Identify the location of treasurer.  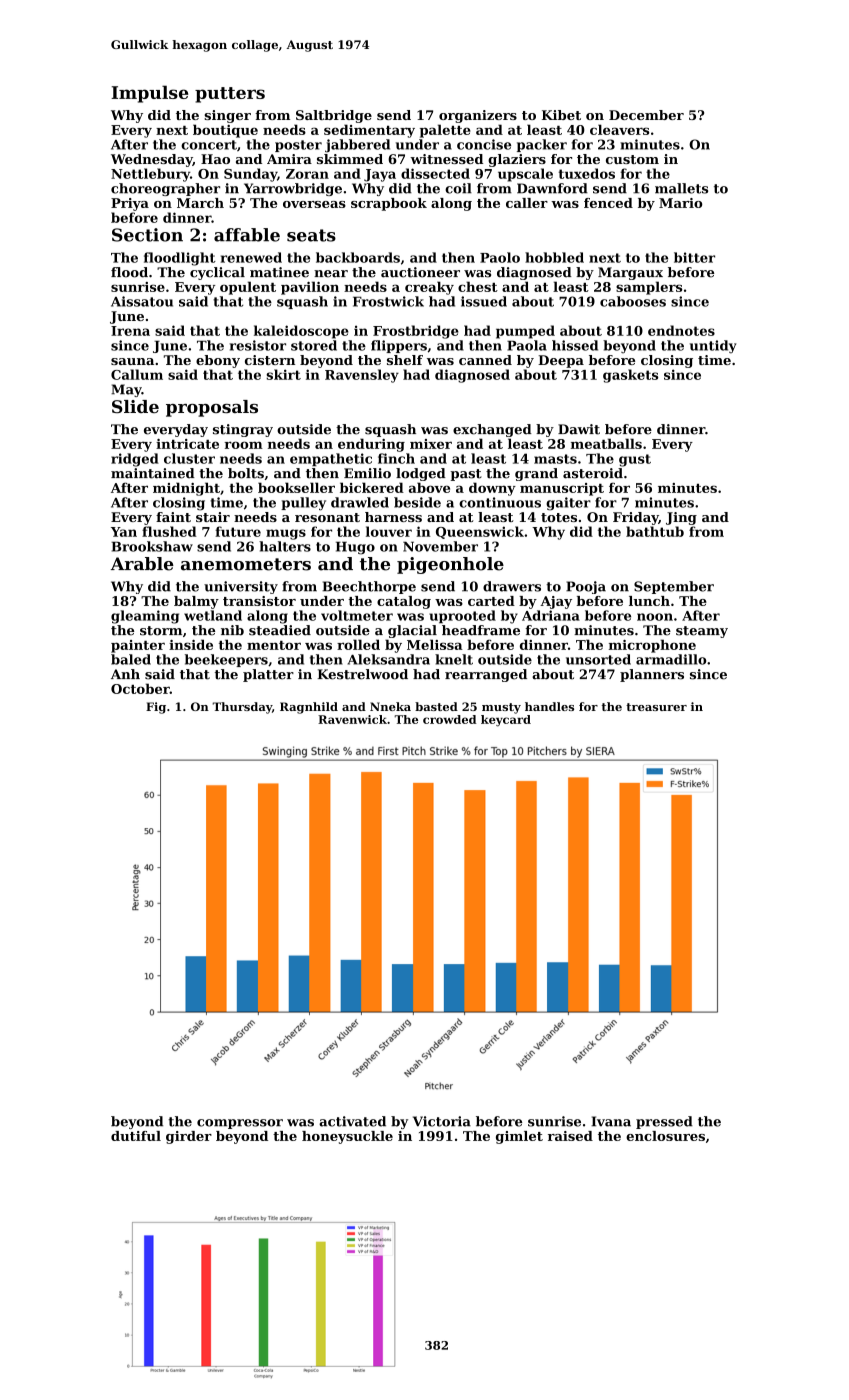
(656, 707).
